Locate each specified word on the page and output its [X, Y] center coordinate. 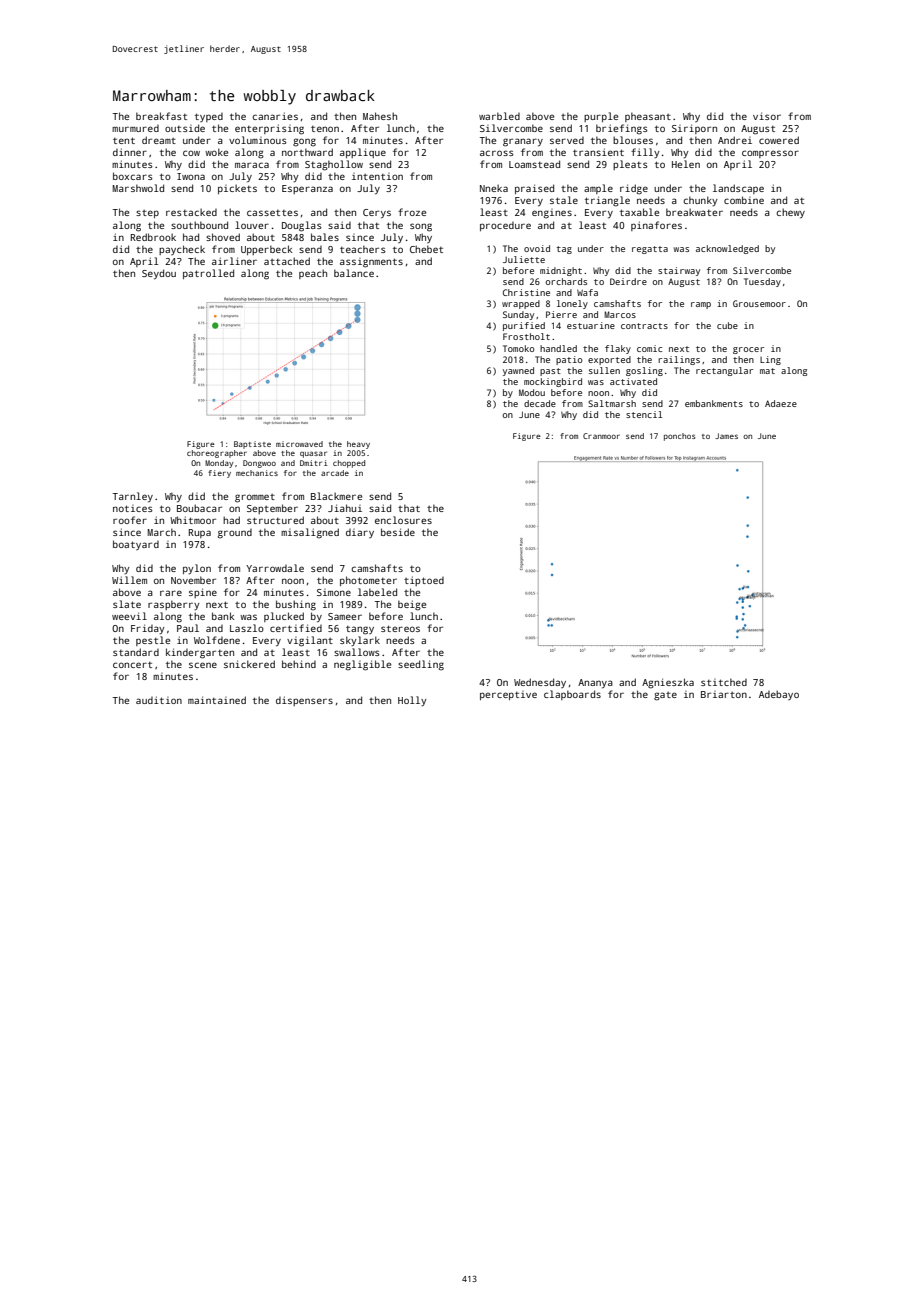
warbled [499, 116]
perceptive [508, 695]
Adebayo [779, 695]
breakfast [161, 116]
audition [159, 700]
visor [767, 116]
